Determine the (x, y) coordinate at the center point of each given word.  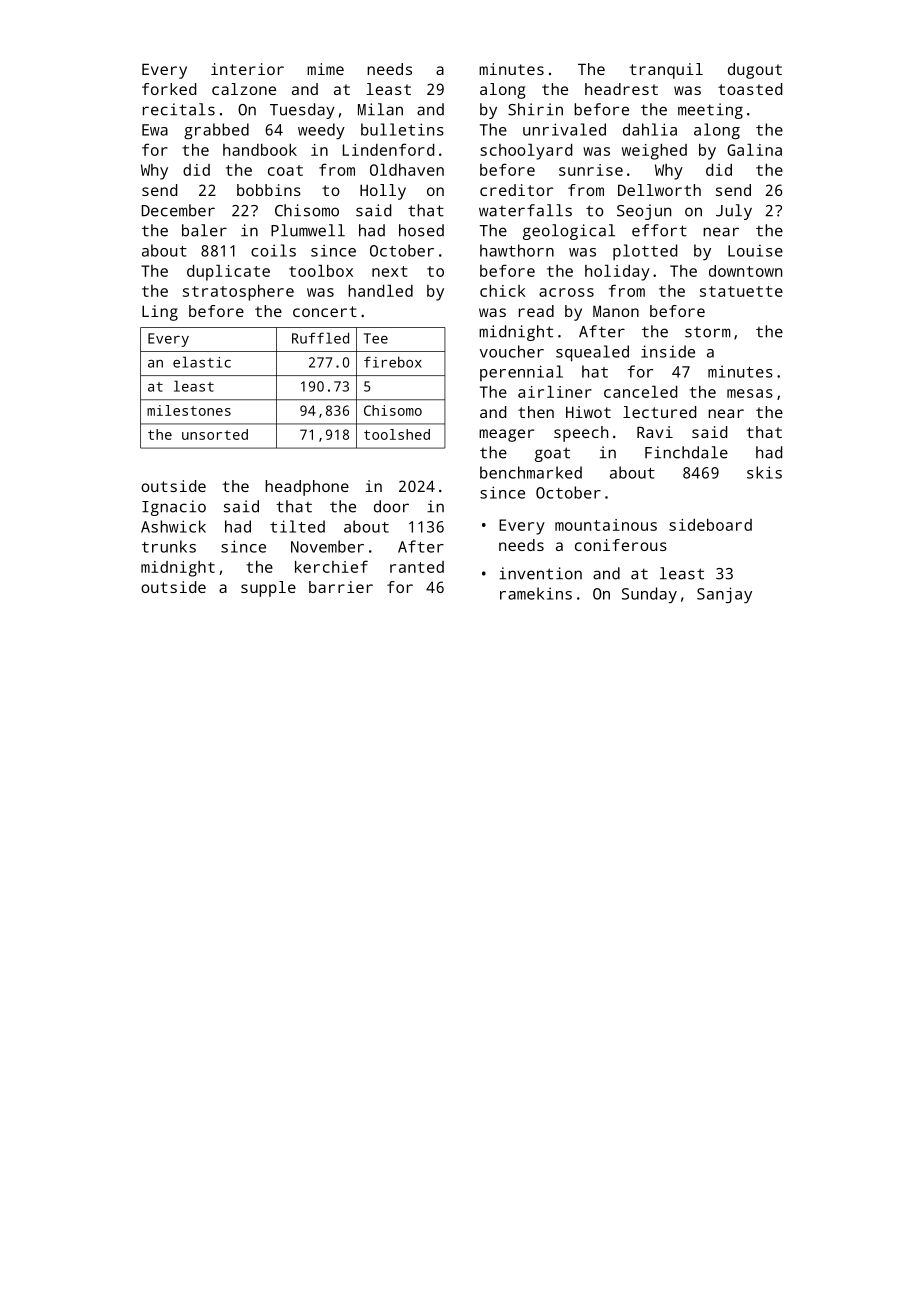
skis (764, 472)
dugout (755, 71)
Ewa (155, 130)
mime (325, 69)
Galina (754, 150)
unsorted (215, 434)
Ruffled (320, 338)
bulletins (402, 129)
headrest (621, 89)
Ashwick (173, 526)
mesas (750, 393)
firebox (393, 362)
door (391, 506)
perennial (521, 373)
